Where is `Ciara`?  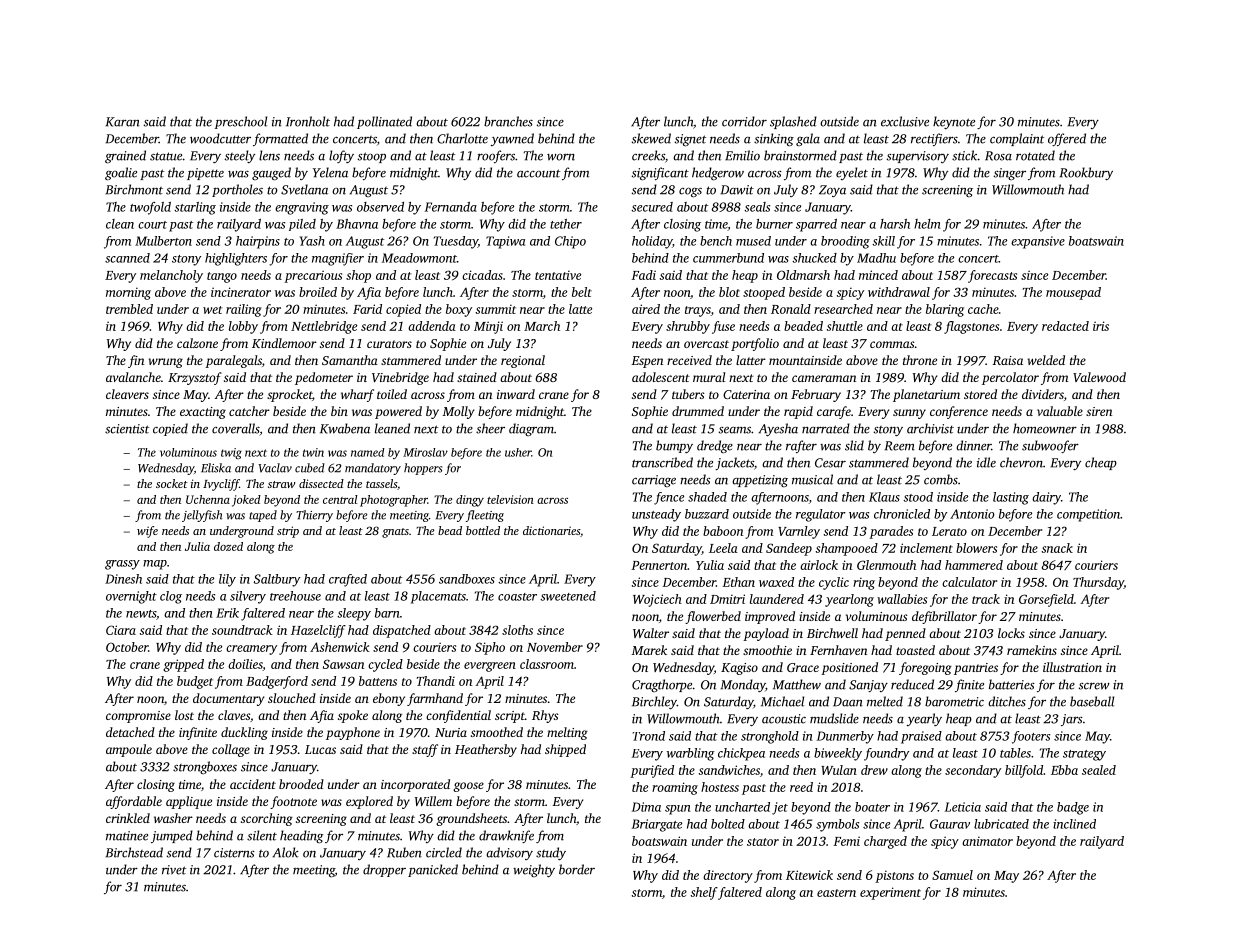 Ciara is located at coordinates (121, 630).
